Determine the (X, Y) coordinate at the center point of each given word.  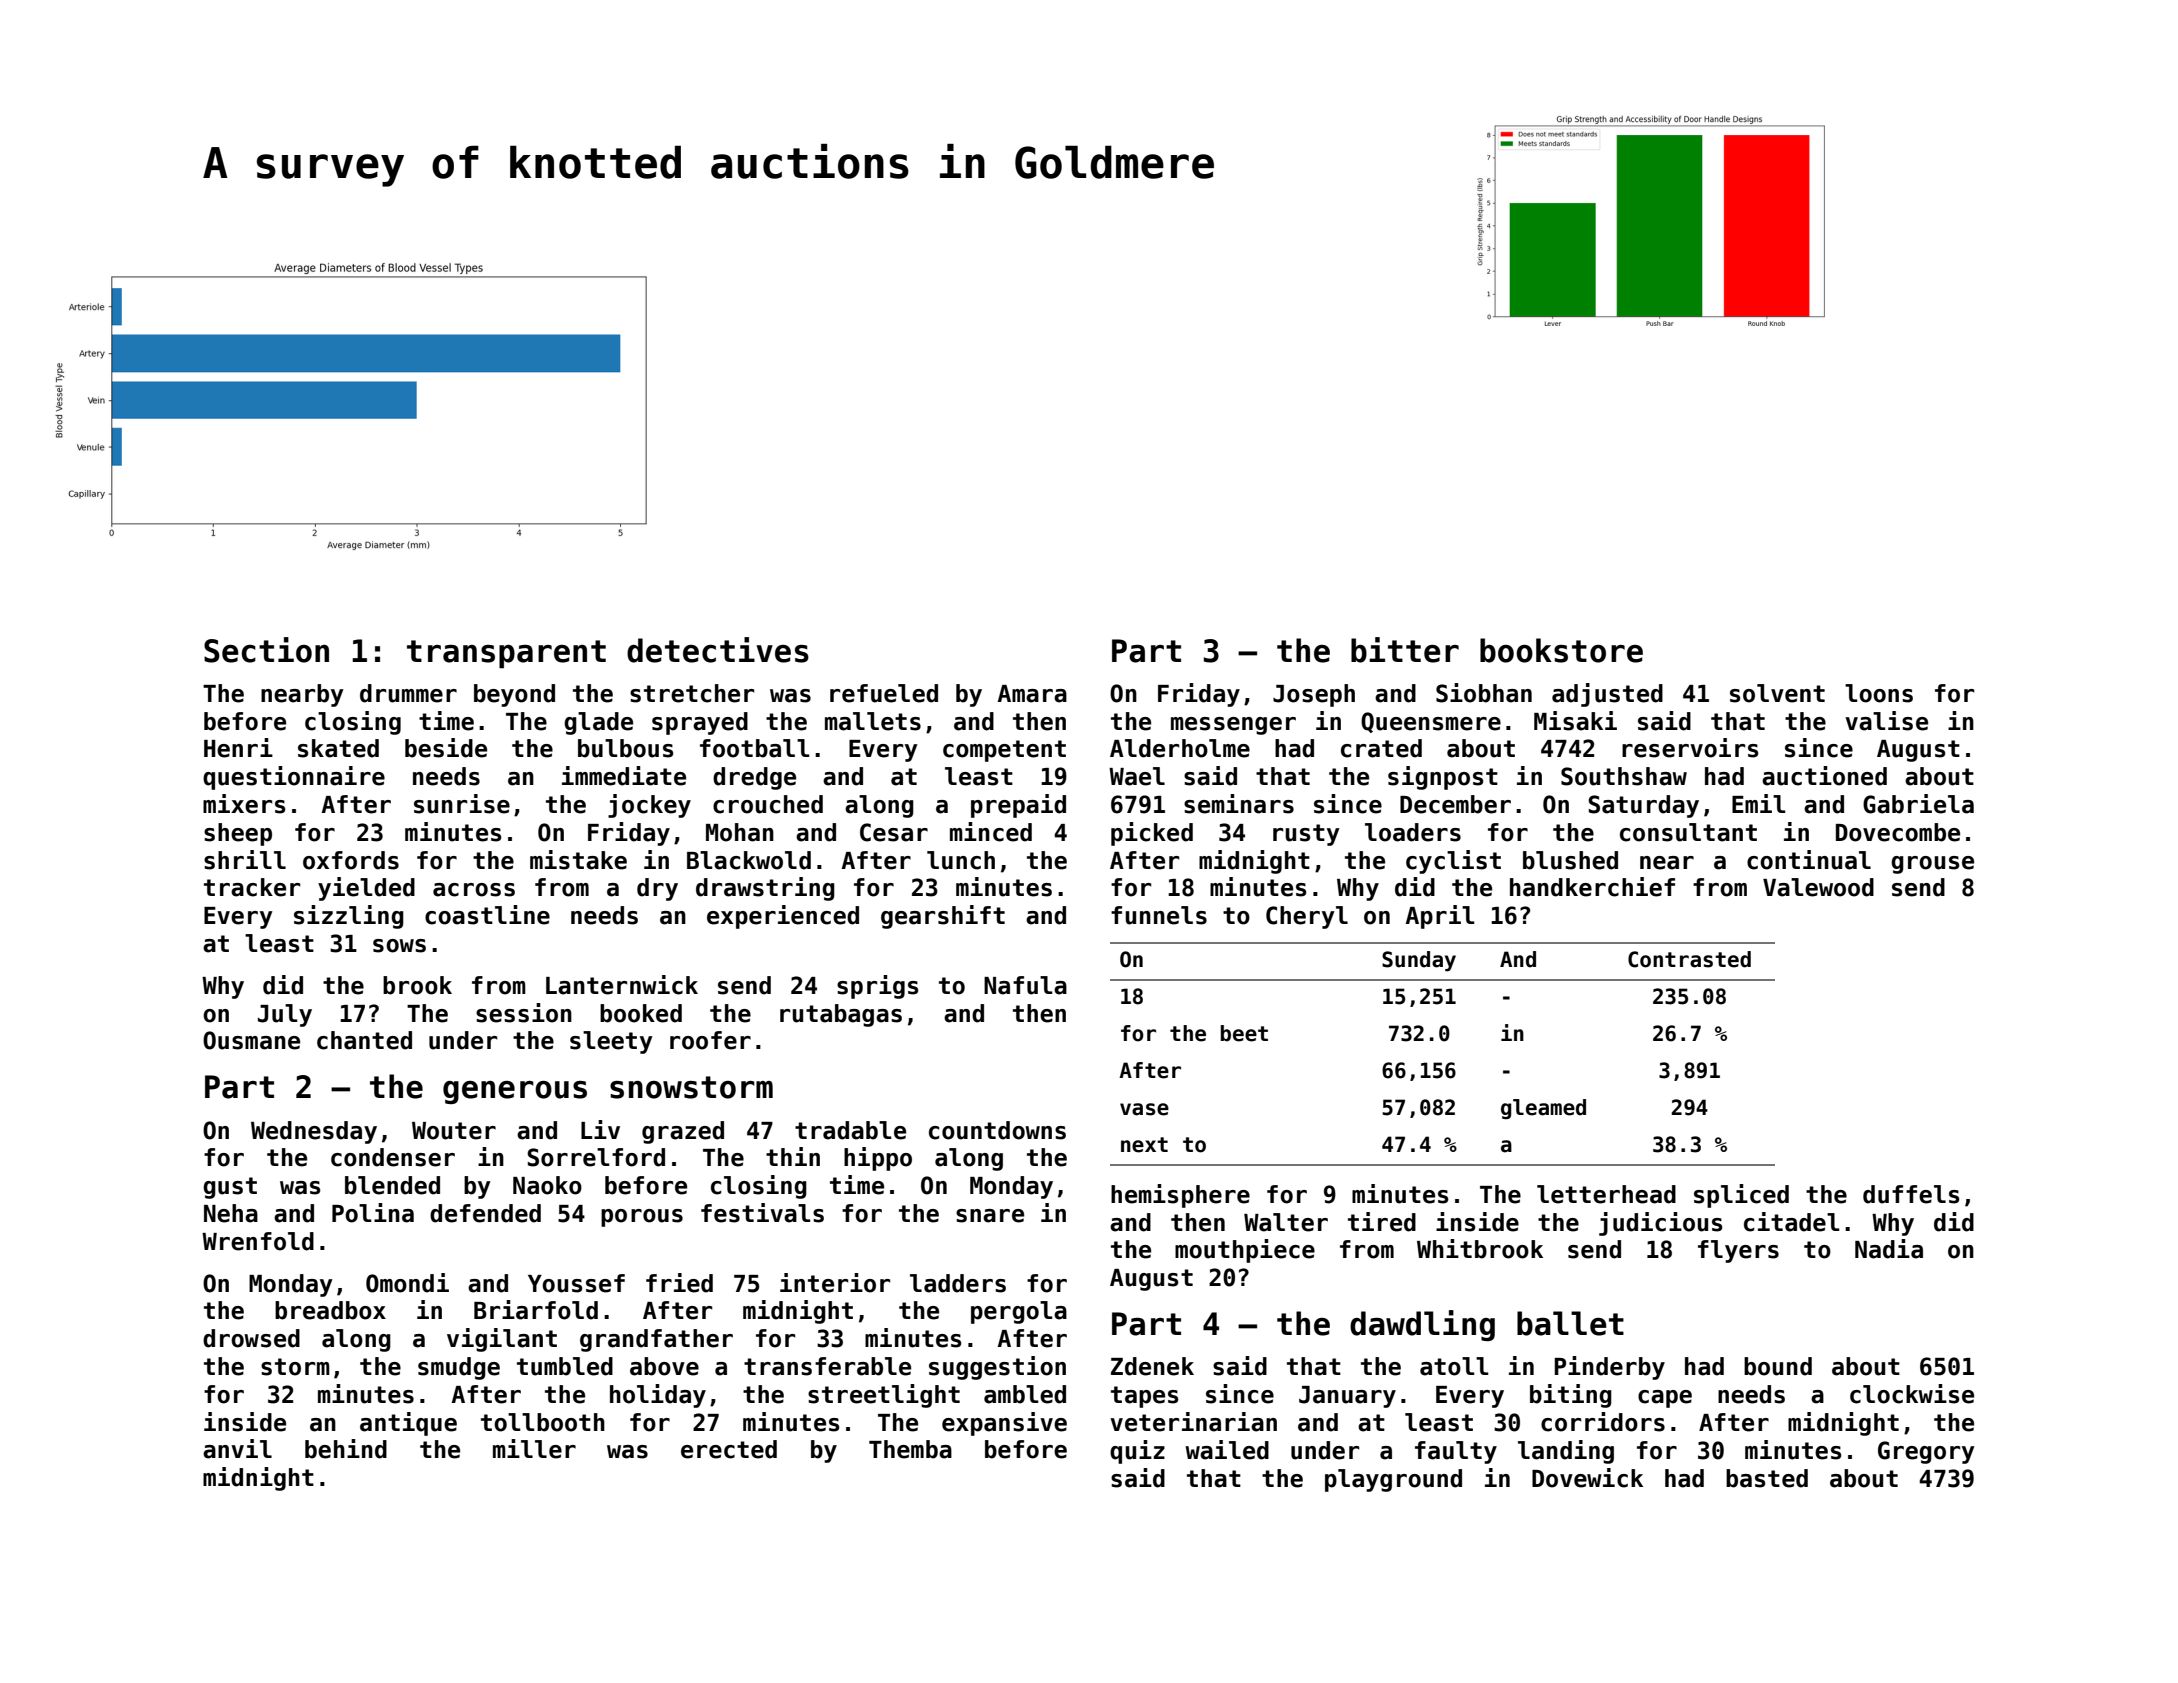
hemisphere (1180, 1196)
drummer (408, 693)
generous (515, 1092)
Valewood (1818, 887)
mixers (244, 804)
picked (1152, 834)
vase (1144, 1109)
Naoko (547, 1185)
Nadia (1889, 1249)
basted (1767, 1478)
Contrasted (1689, 959)
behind (346, 1449)
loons (1879, 693)
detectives (718, 650)
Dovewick (1587, 1478)
